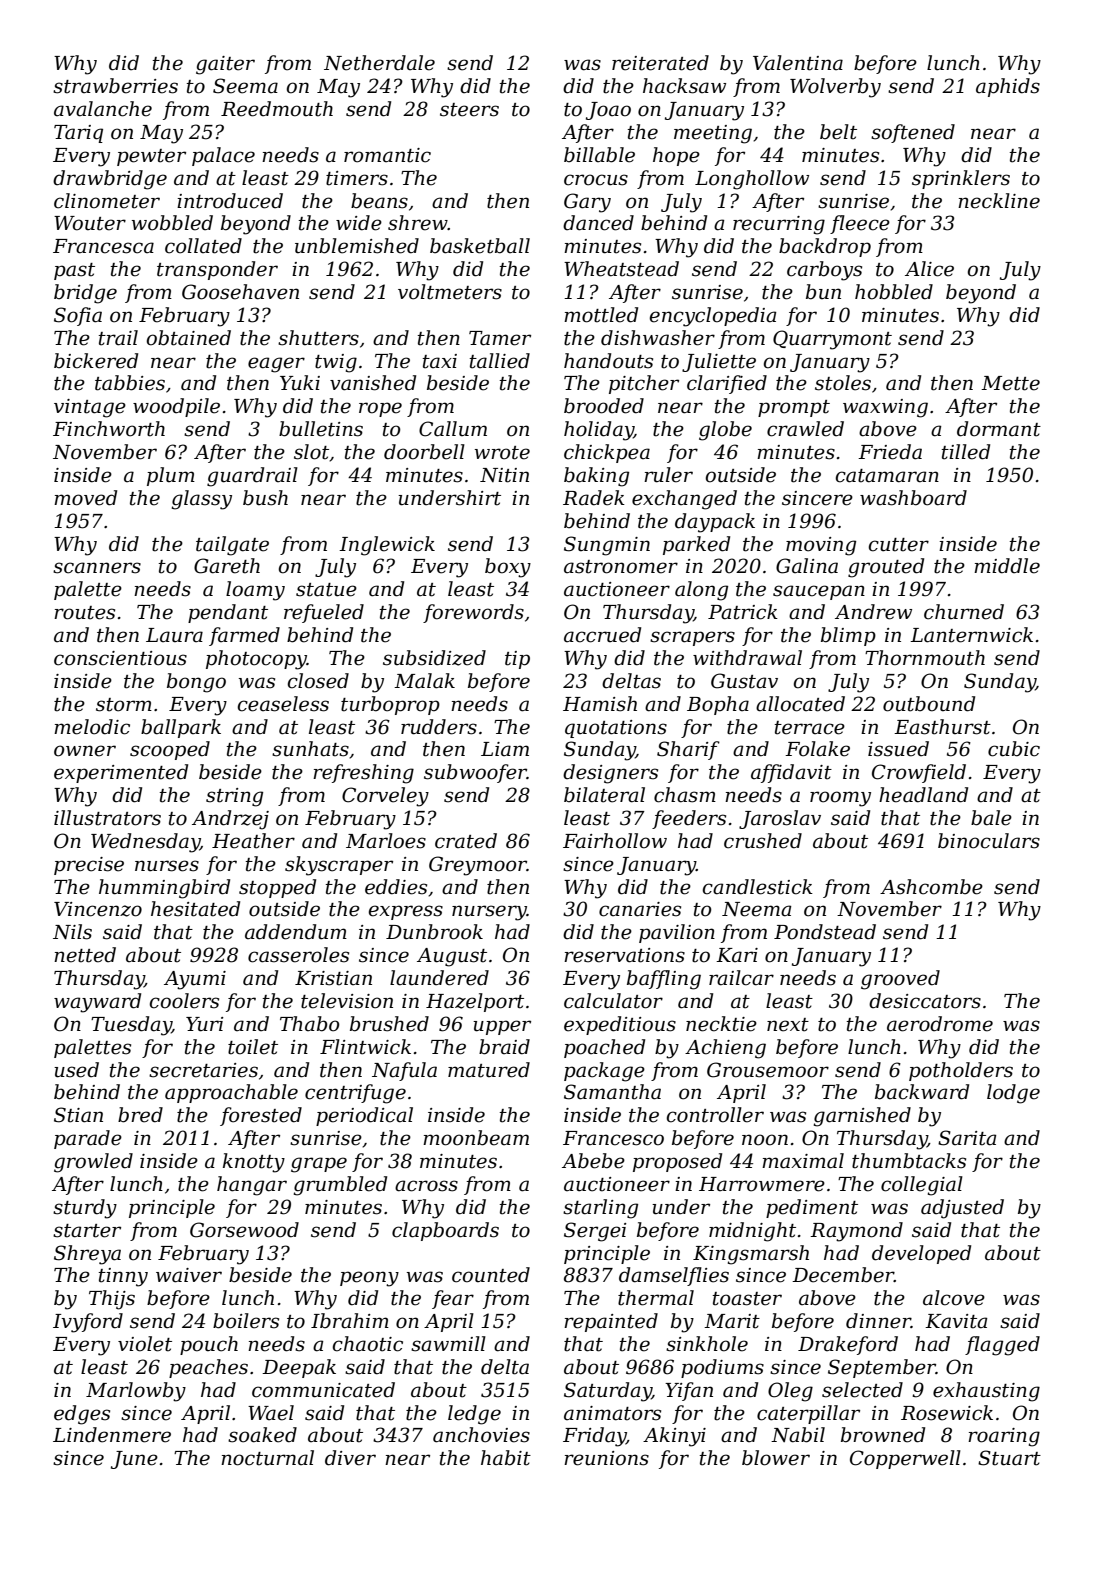 The width and height of the page is (1094, 1584). What do you see at coordinates (78, 316) in the page?
I see `Sofia` at bounding box center [78, 316].
